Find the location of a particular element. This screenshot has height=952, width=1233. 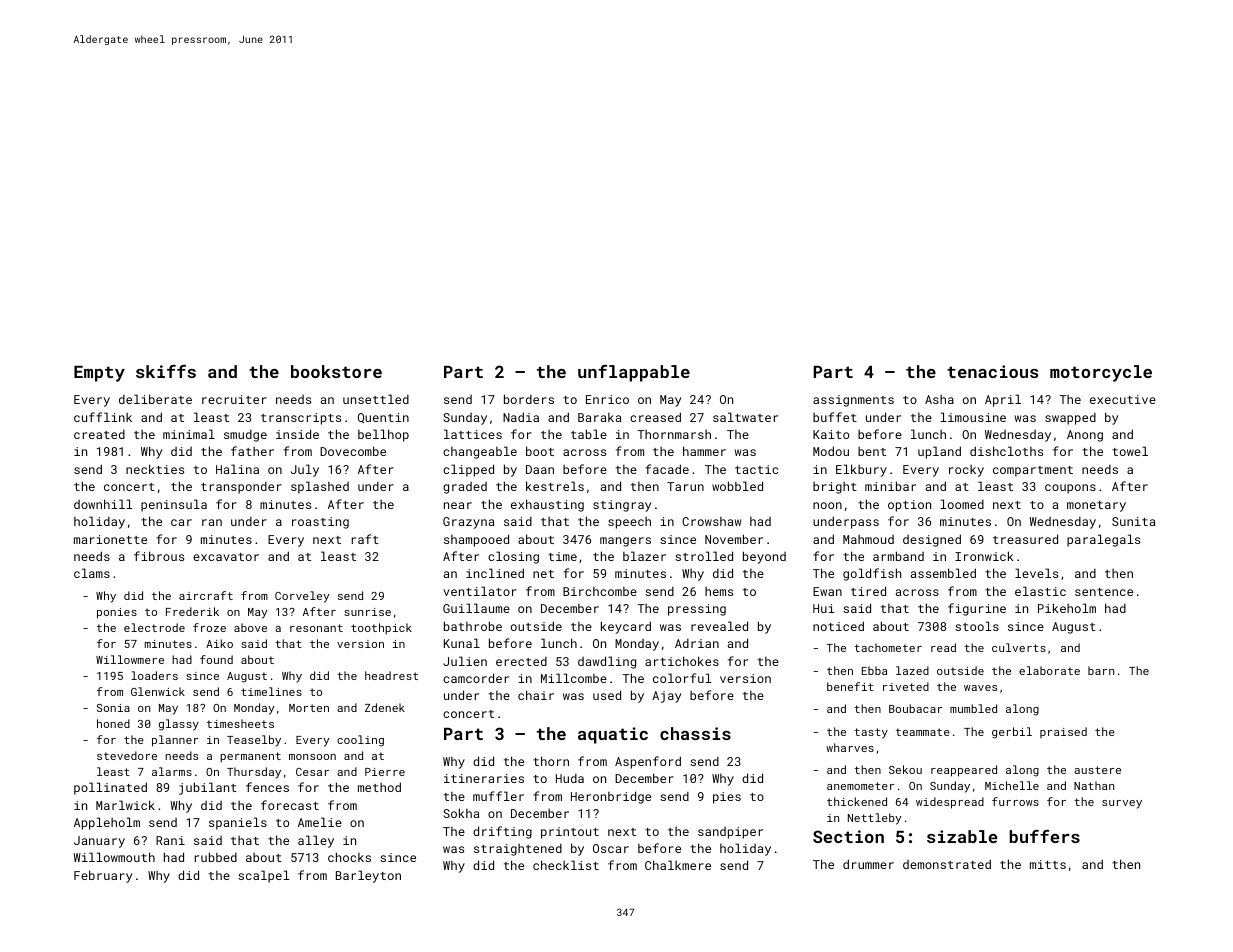

dawdling is located at coordinates (607, 662).
